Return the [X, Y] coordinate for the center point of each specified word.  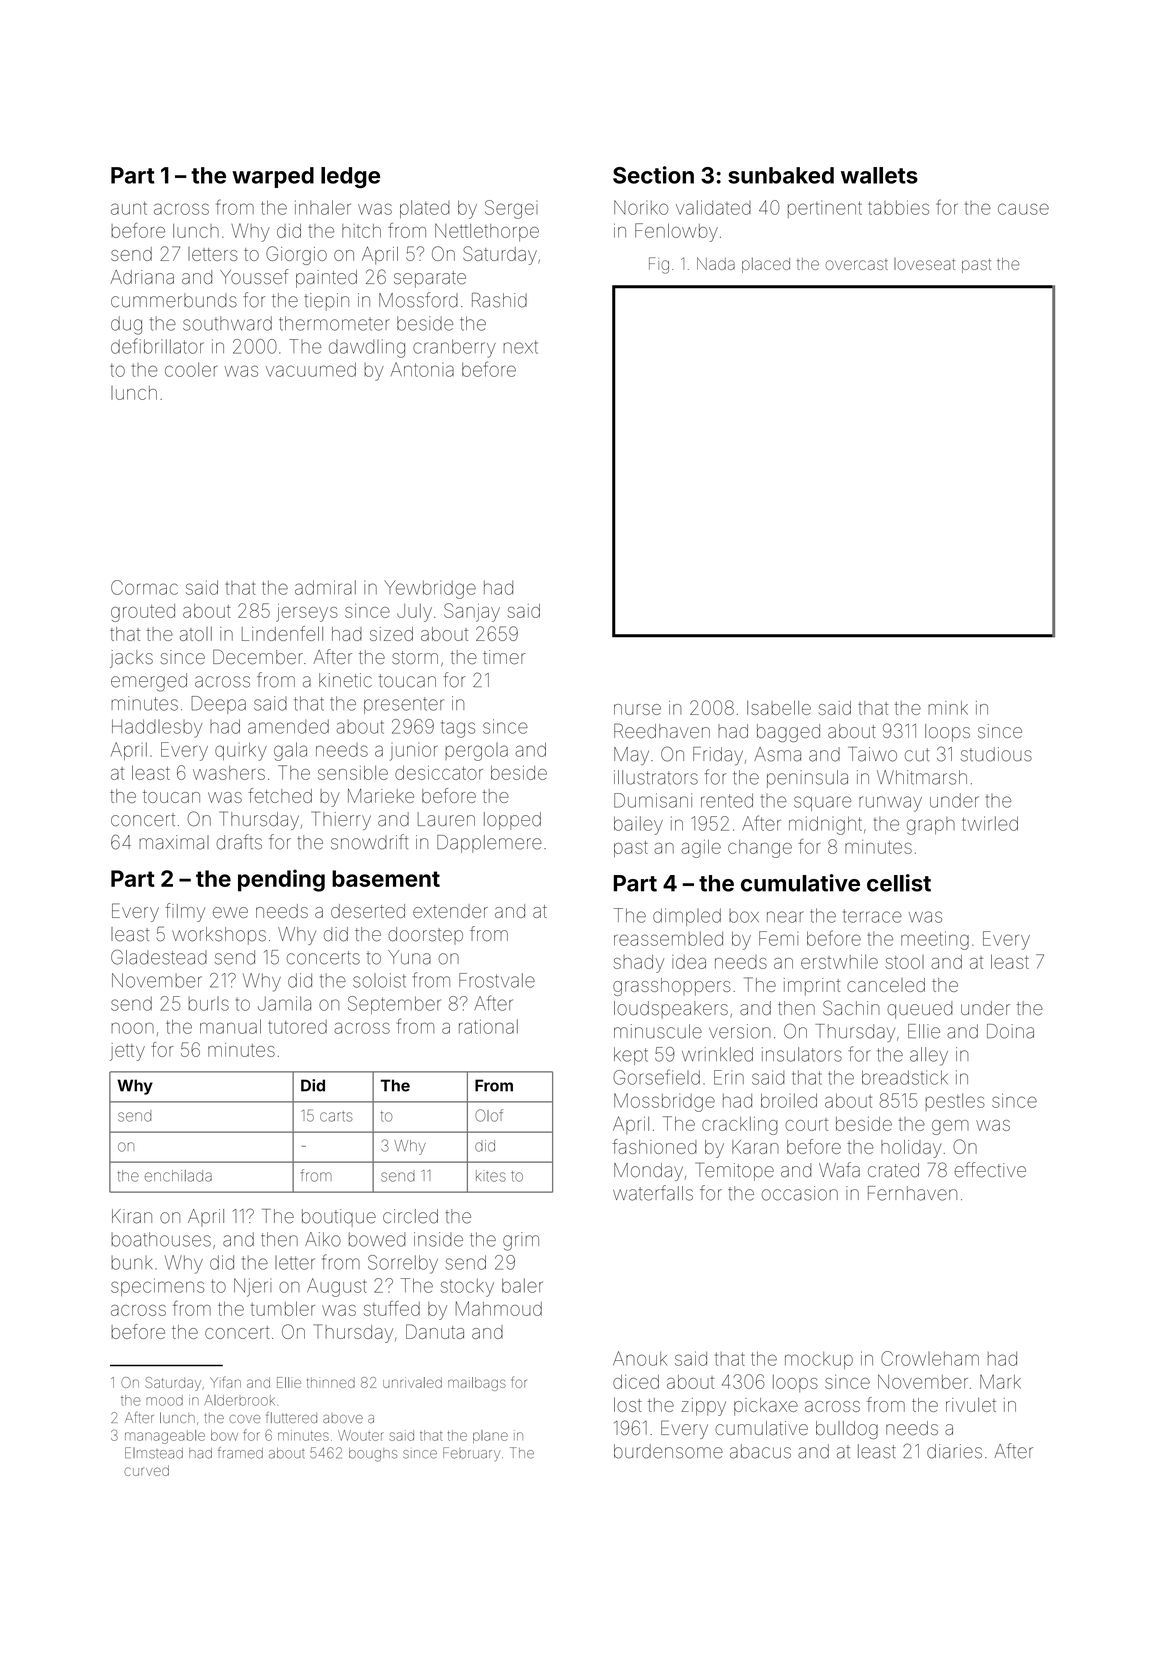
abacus [760, 1451]
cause [1023, 209]
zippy [703, 1407]
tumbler [283, 1309]
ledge [350, 177]
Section [653, 175]
